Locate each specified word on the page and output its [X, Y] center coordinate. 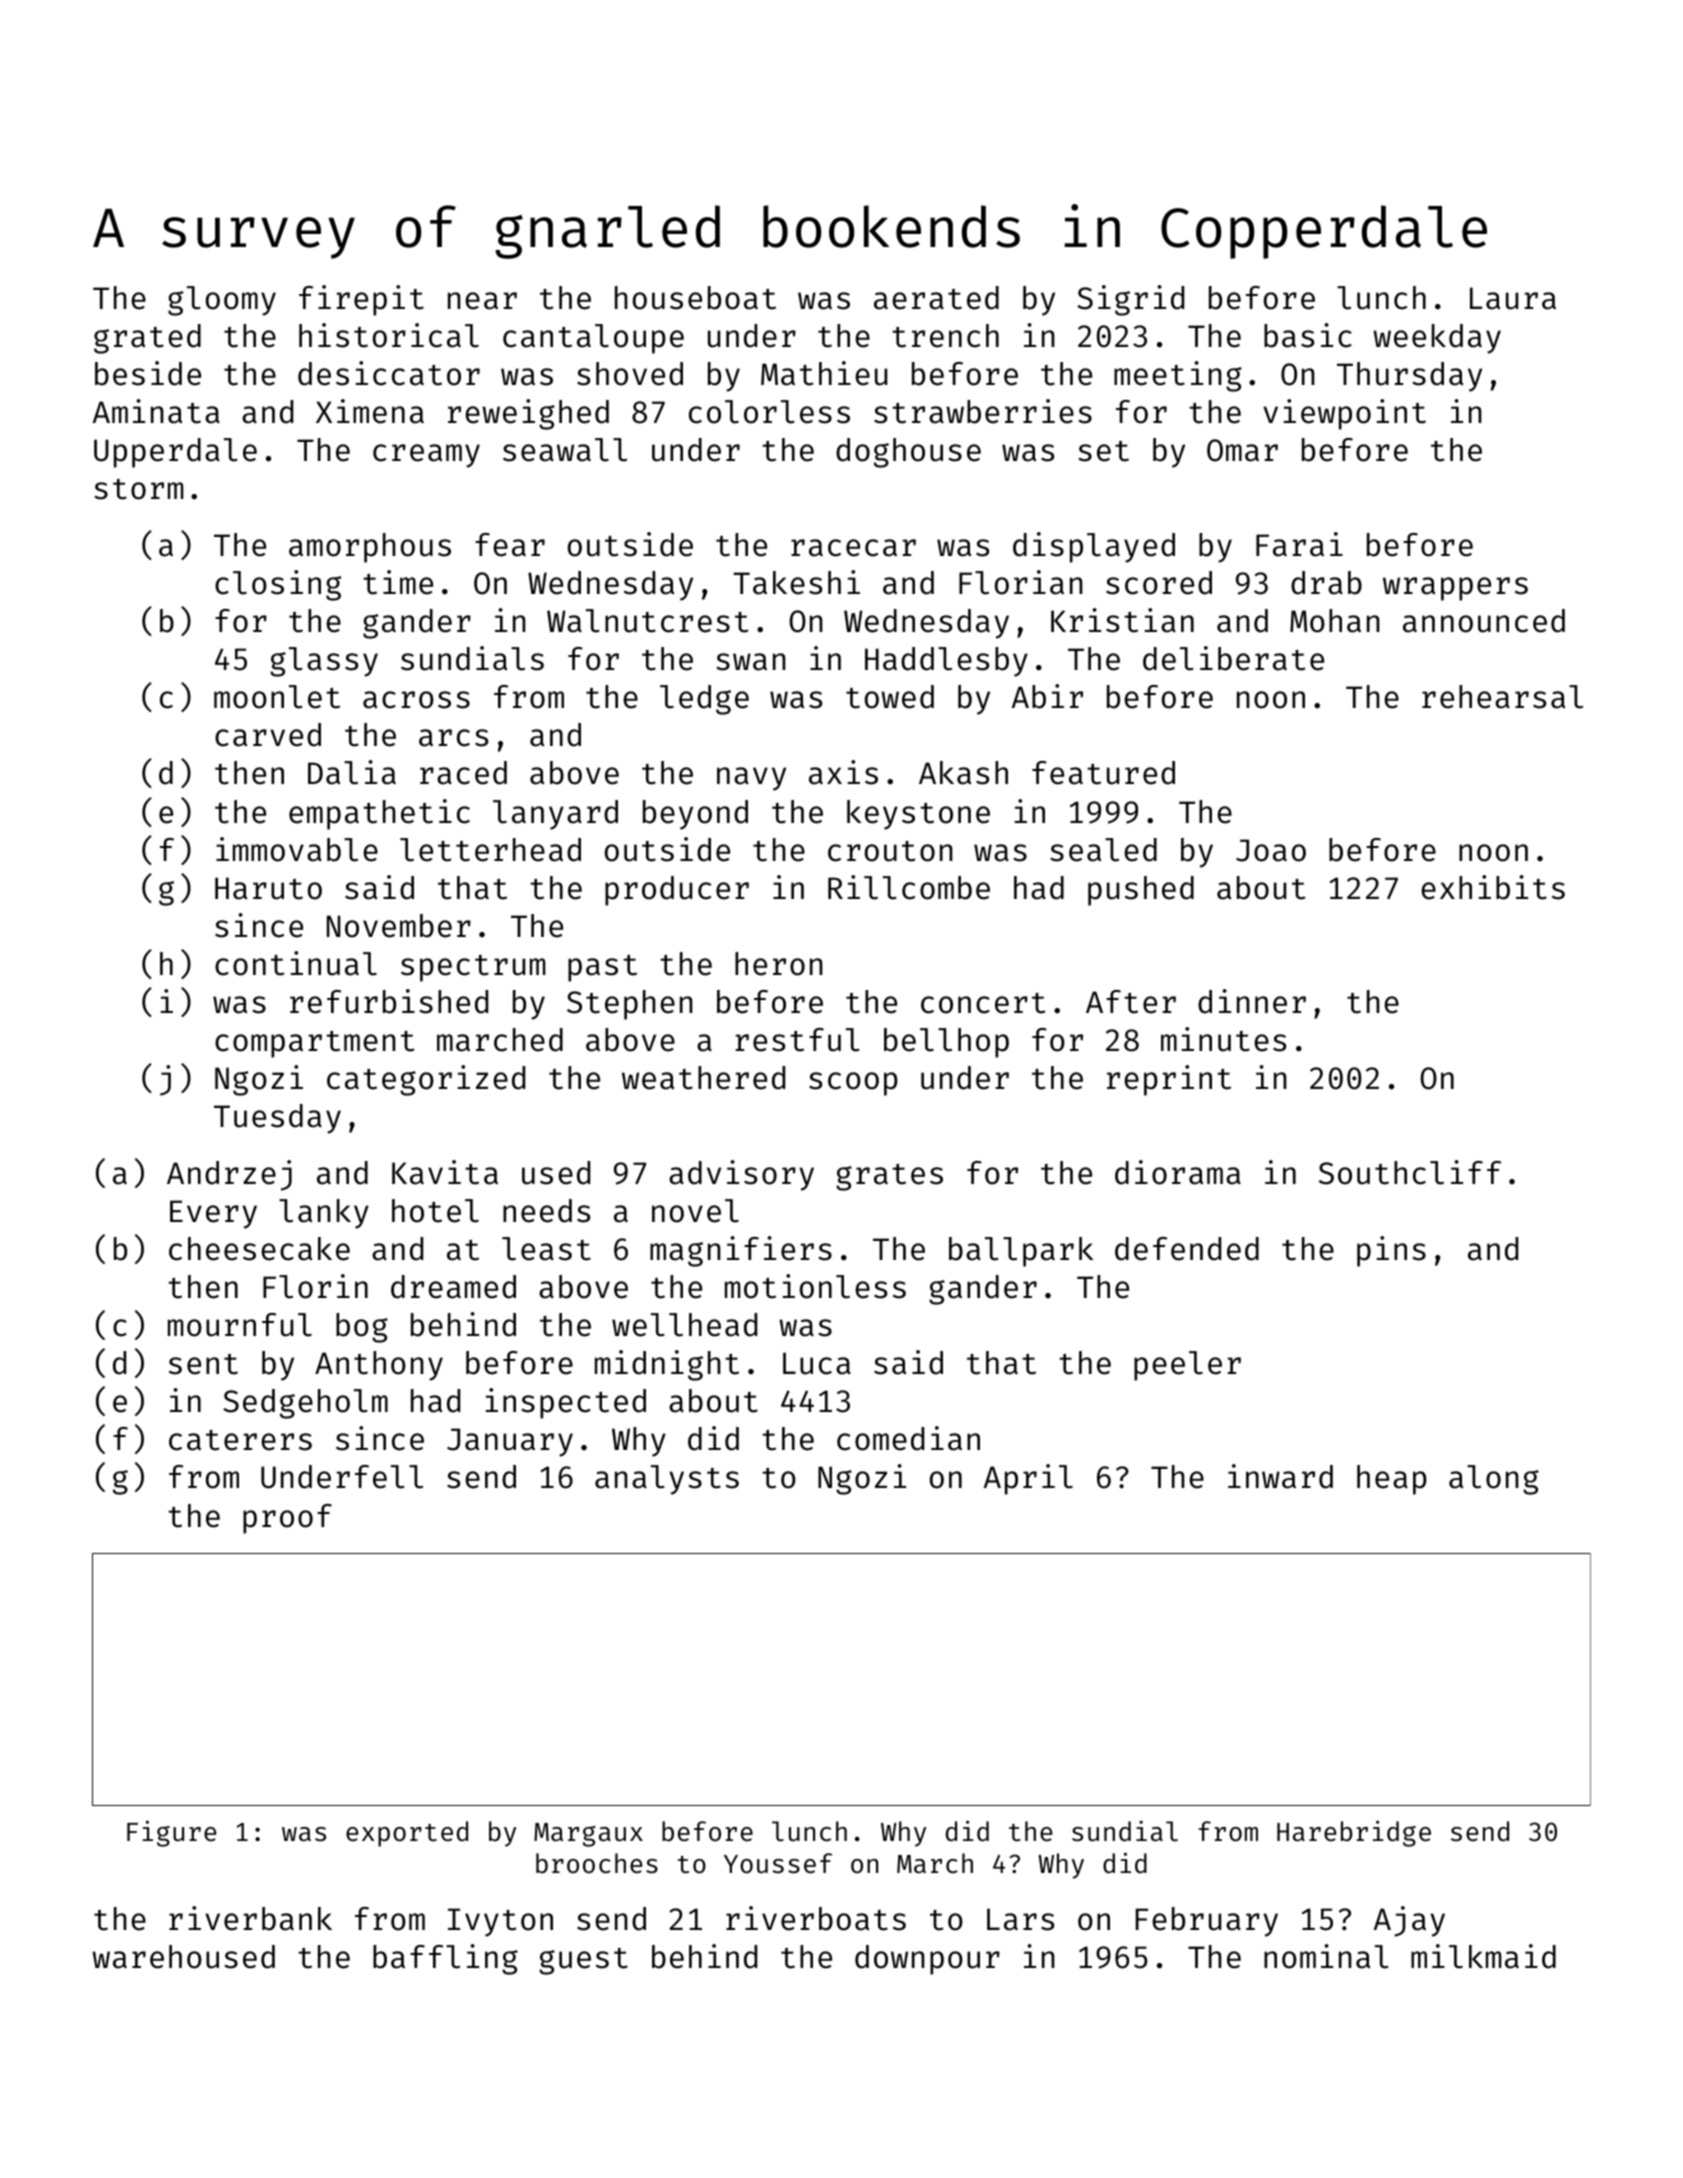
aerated [936, 298]
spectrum [473, 968]
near [482, 301]
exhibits [1493, 887]
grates [889, 1177]
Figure [171, 1833]
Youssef [778, 1863]
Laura [1513, 298]
